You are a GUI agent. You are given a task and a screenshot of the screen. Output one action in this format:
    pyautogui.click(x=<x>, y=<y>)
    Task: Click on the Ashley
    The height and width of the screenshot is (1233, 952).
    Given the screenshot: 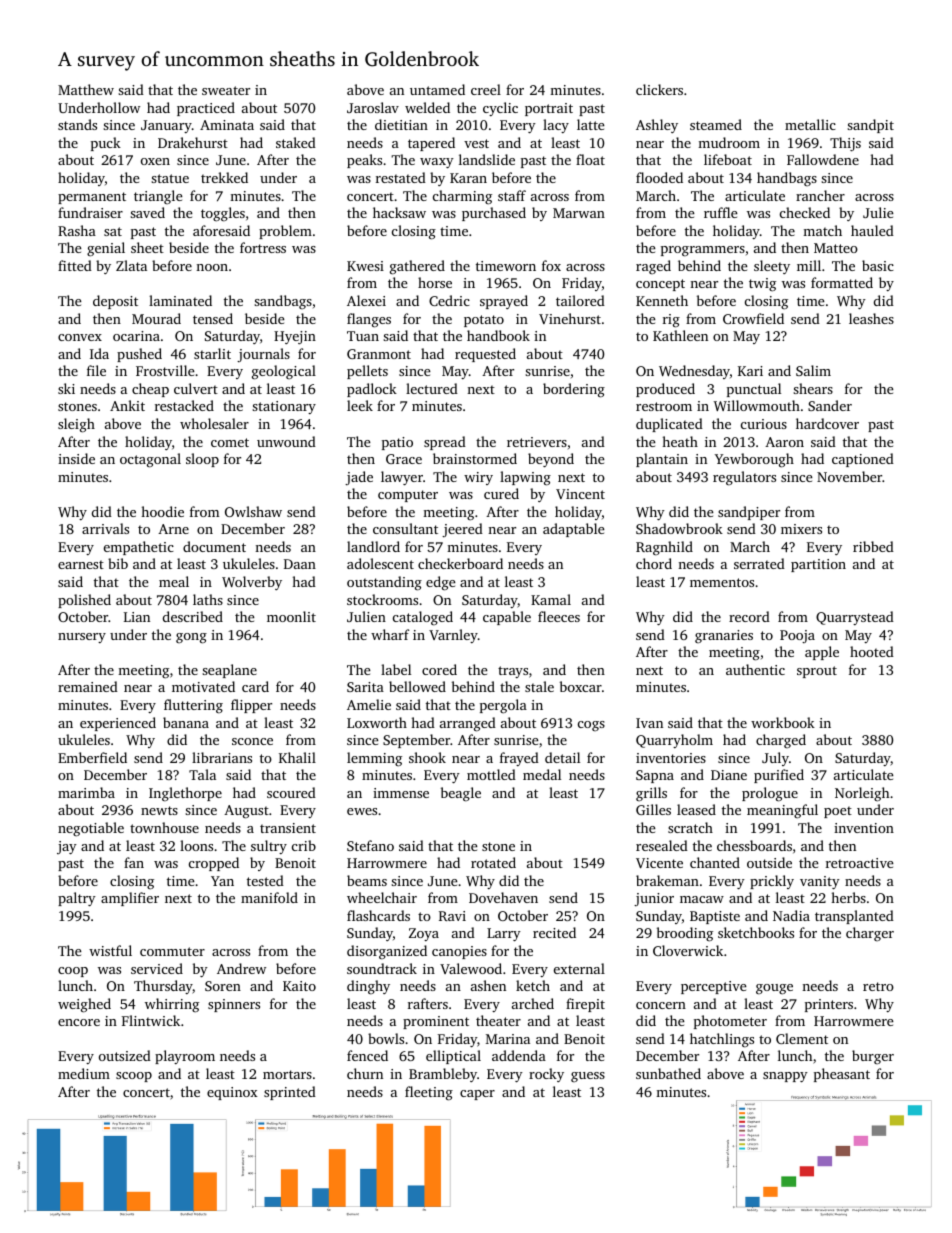 What is the action you would take?
    pyautogui.click(x=657, y=126)
